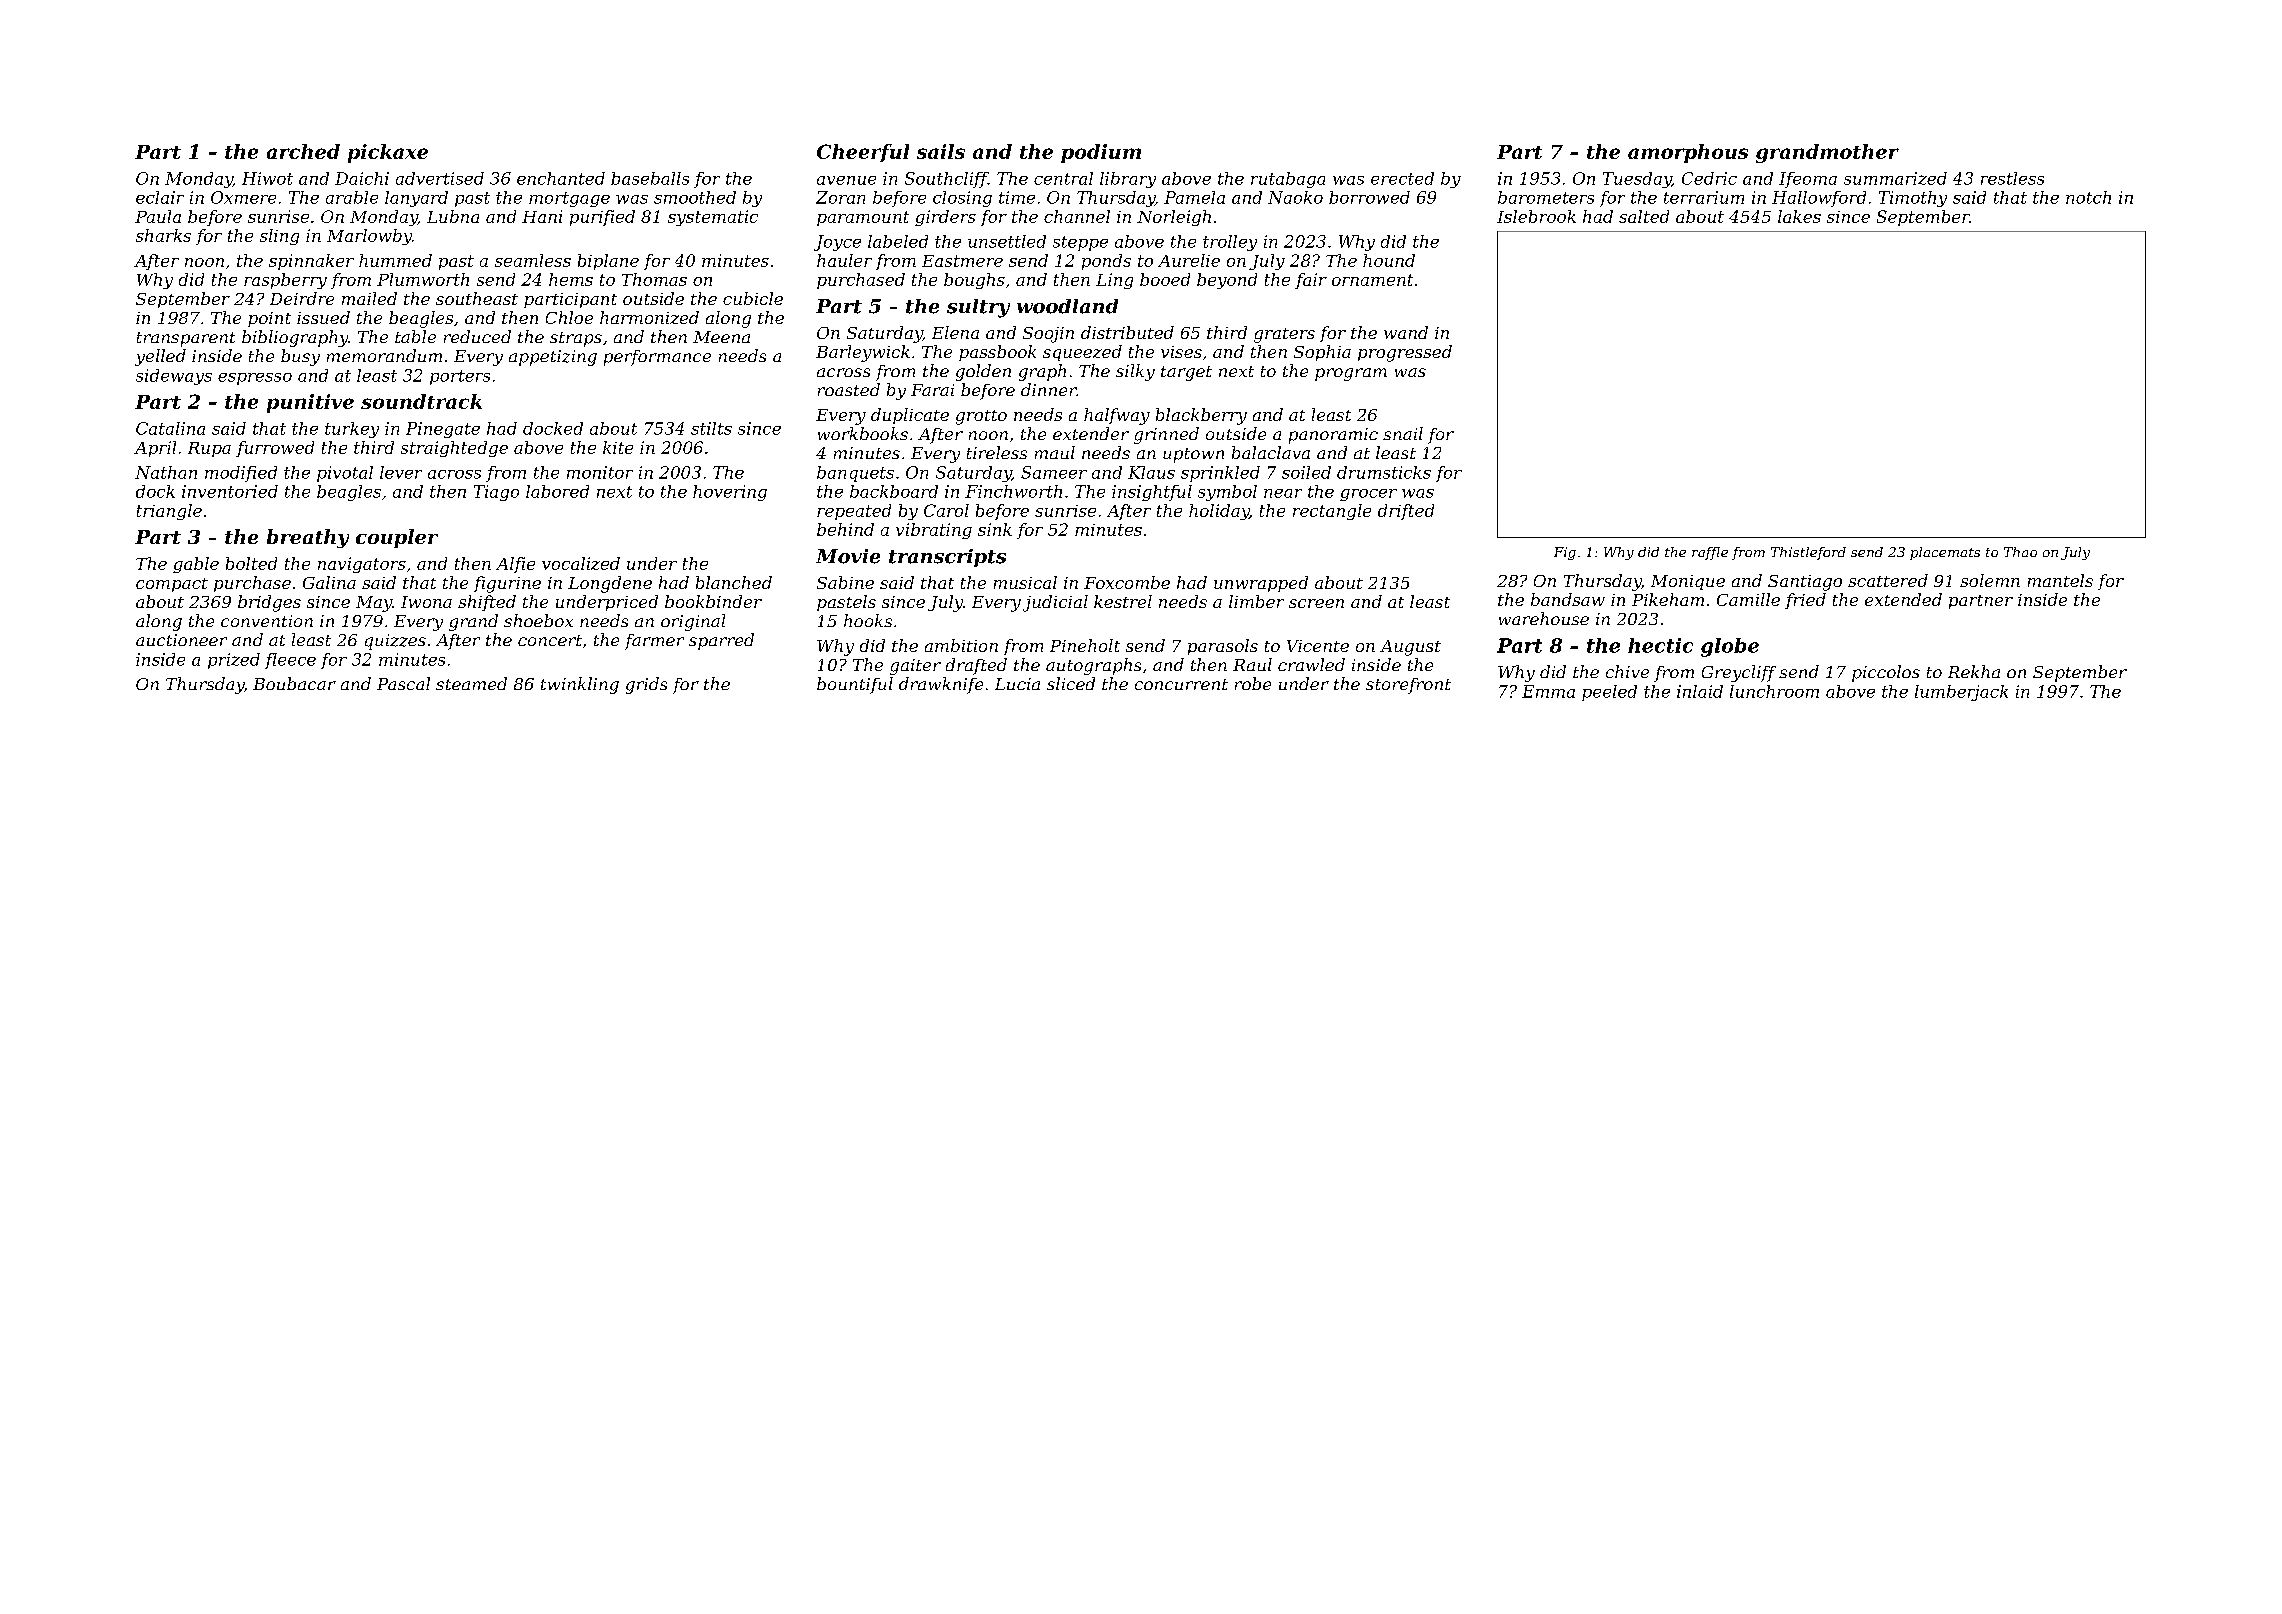  What do you see at coordinates (454, 449) in the screenshot?
I see `straightedge` at bounding box center [454, 449].
